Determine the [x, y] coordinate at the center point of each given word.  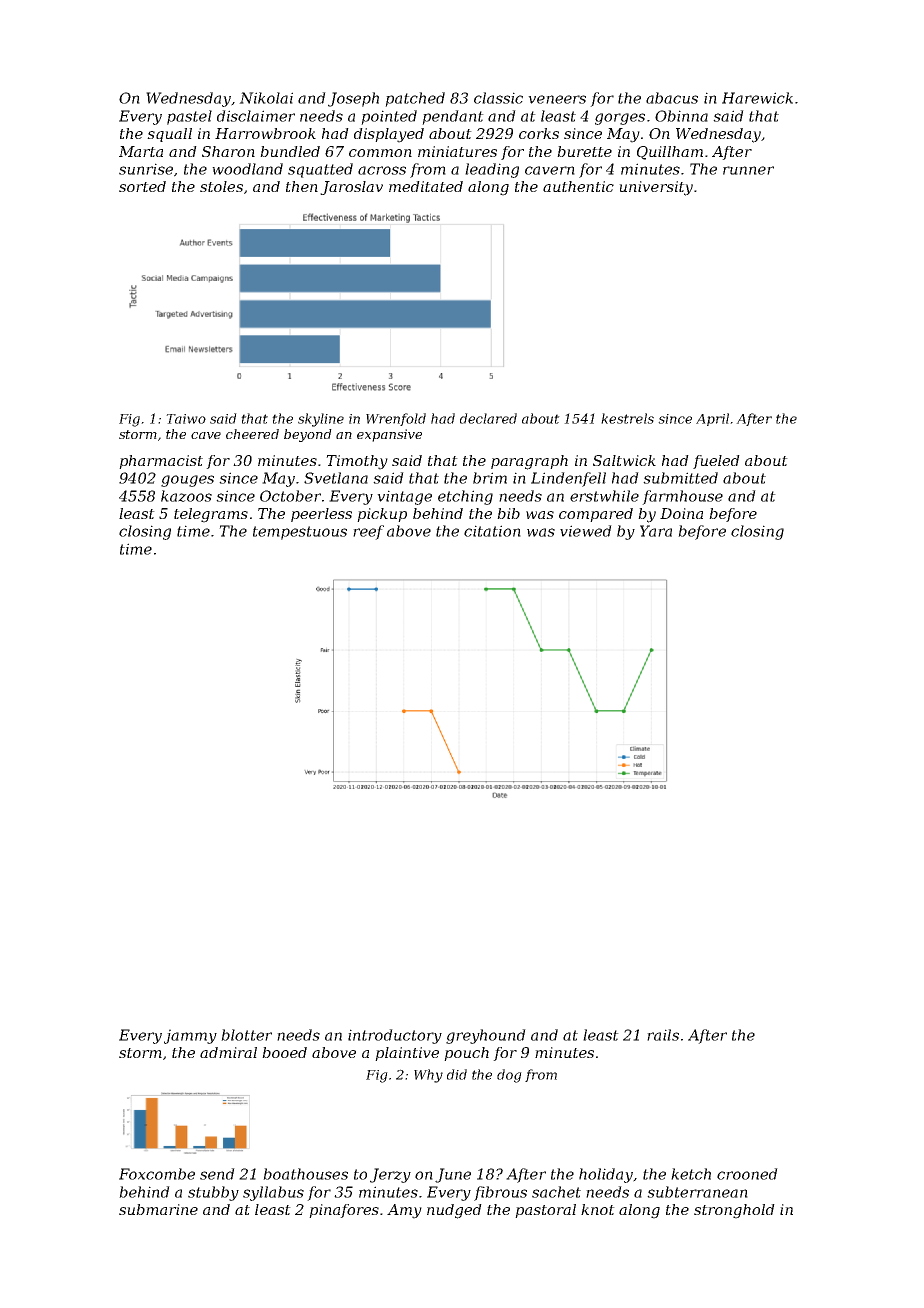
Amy [404, 1211]
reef [368, 532]
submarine [158, 1209]
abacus [672, 98]
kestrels [627, 418]
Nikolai [266, 98]
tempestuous [300, 533]
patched [415, 99]
